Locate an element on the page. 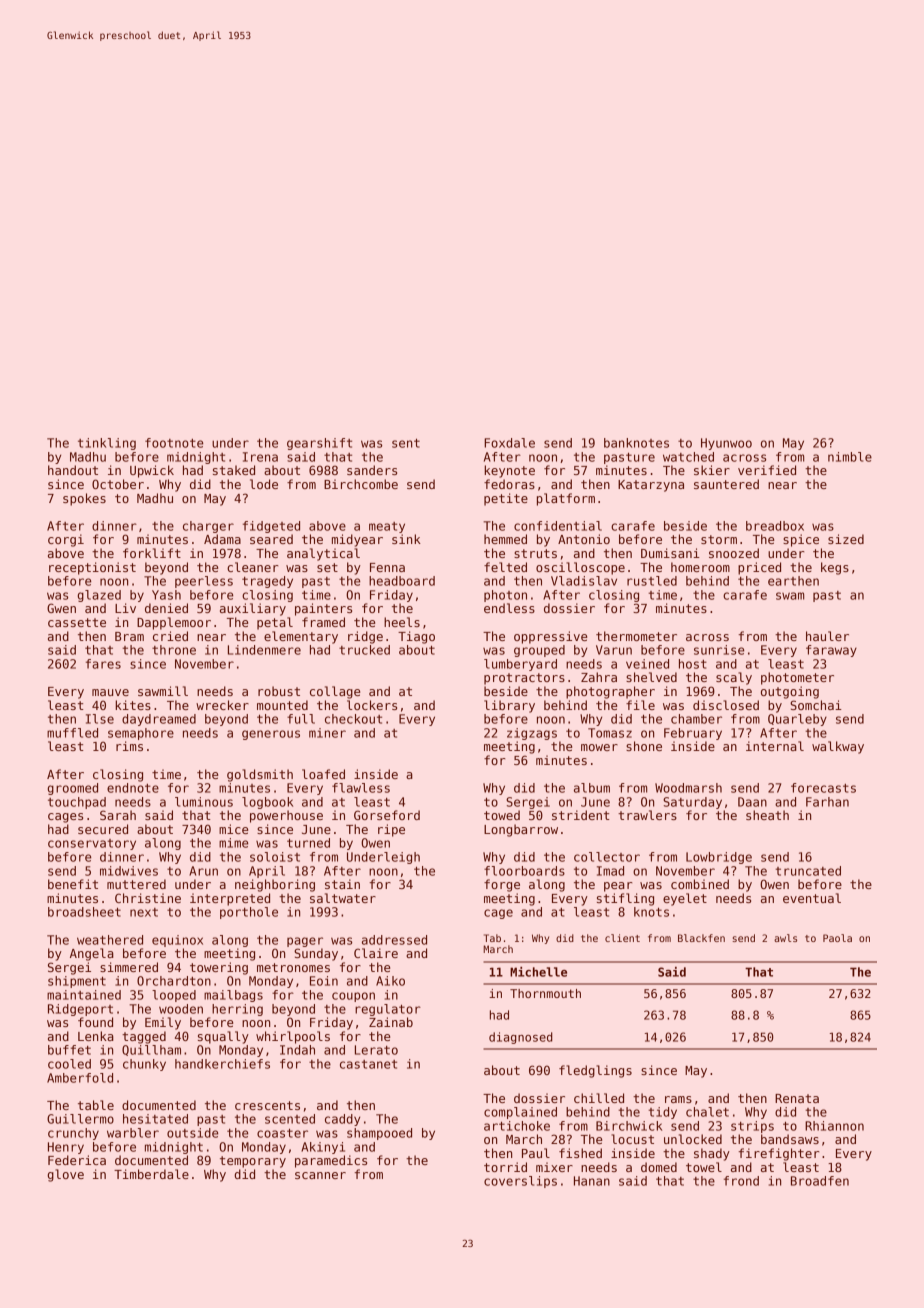  footnote is located at coordinates (174, 443).
